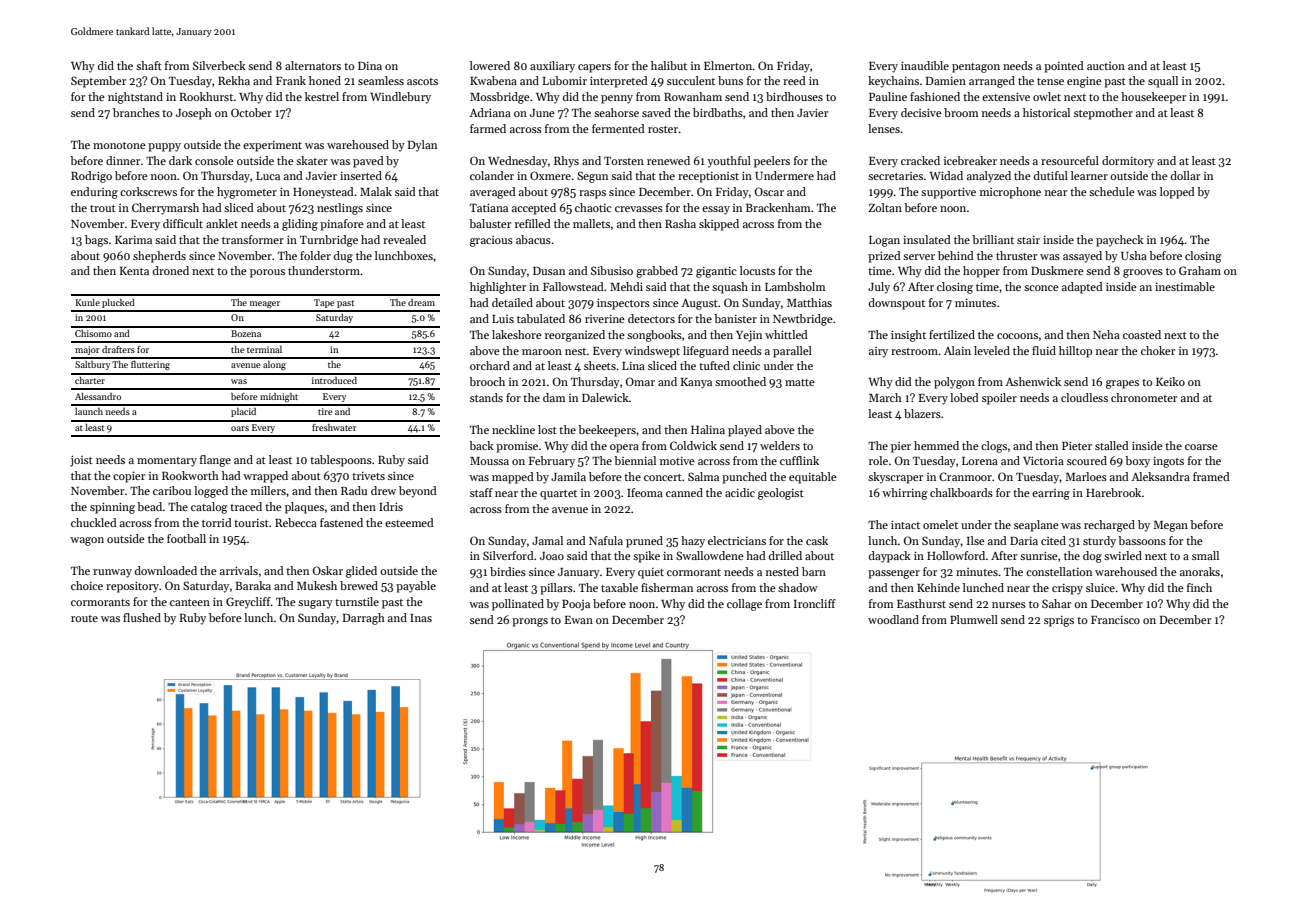 The height and width of the document is (924, 1308). What do you see at coordinates (552, 67) in the document?
I see `auxiliary` at bounding box center [552, 67].
